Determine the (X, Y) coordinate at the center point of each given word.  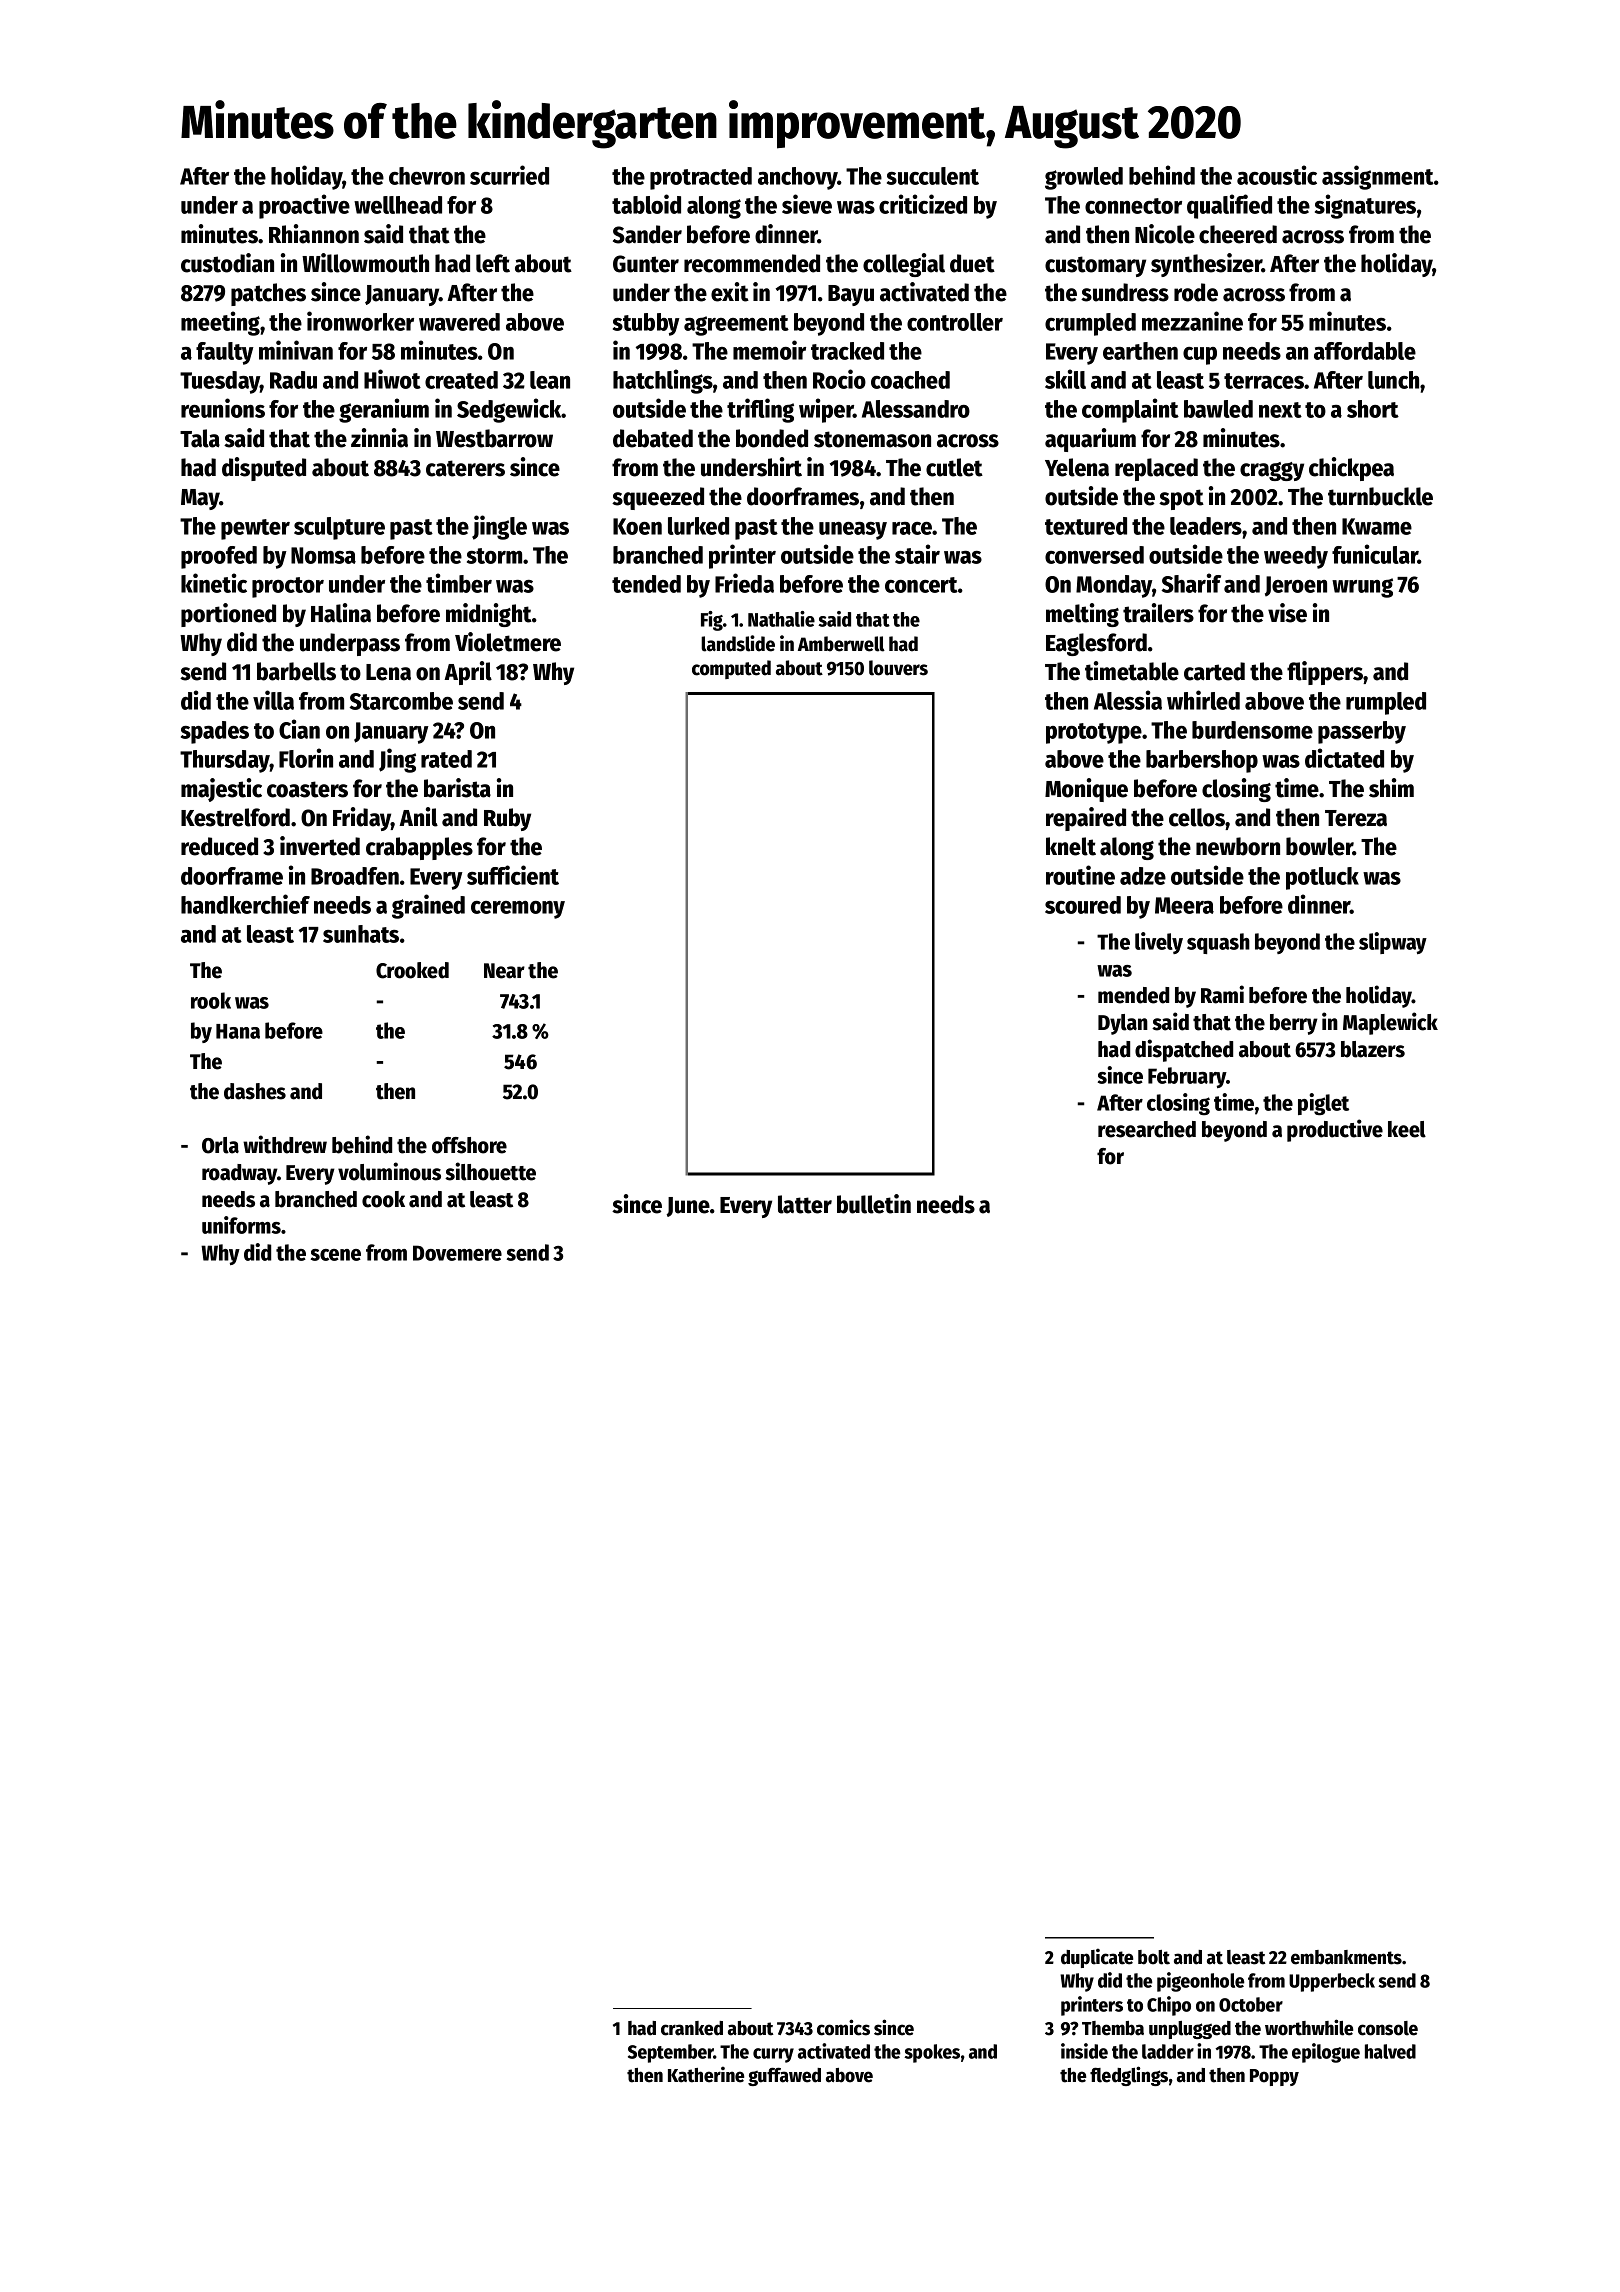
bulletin (874, 1204)
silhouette (490, 1171)
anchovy (798, 178)
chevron (427, 176)
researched (1147, 1129)
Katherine (706, 2074)
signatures (1365, 206)
